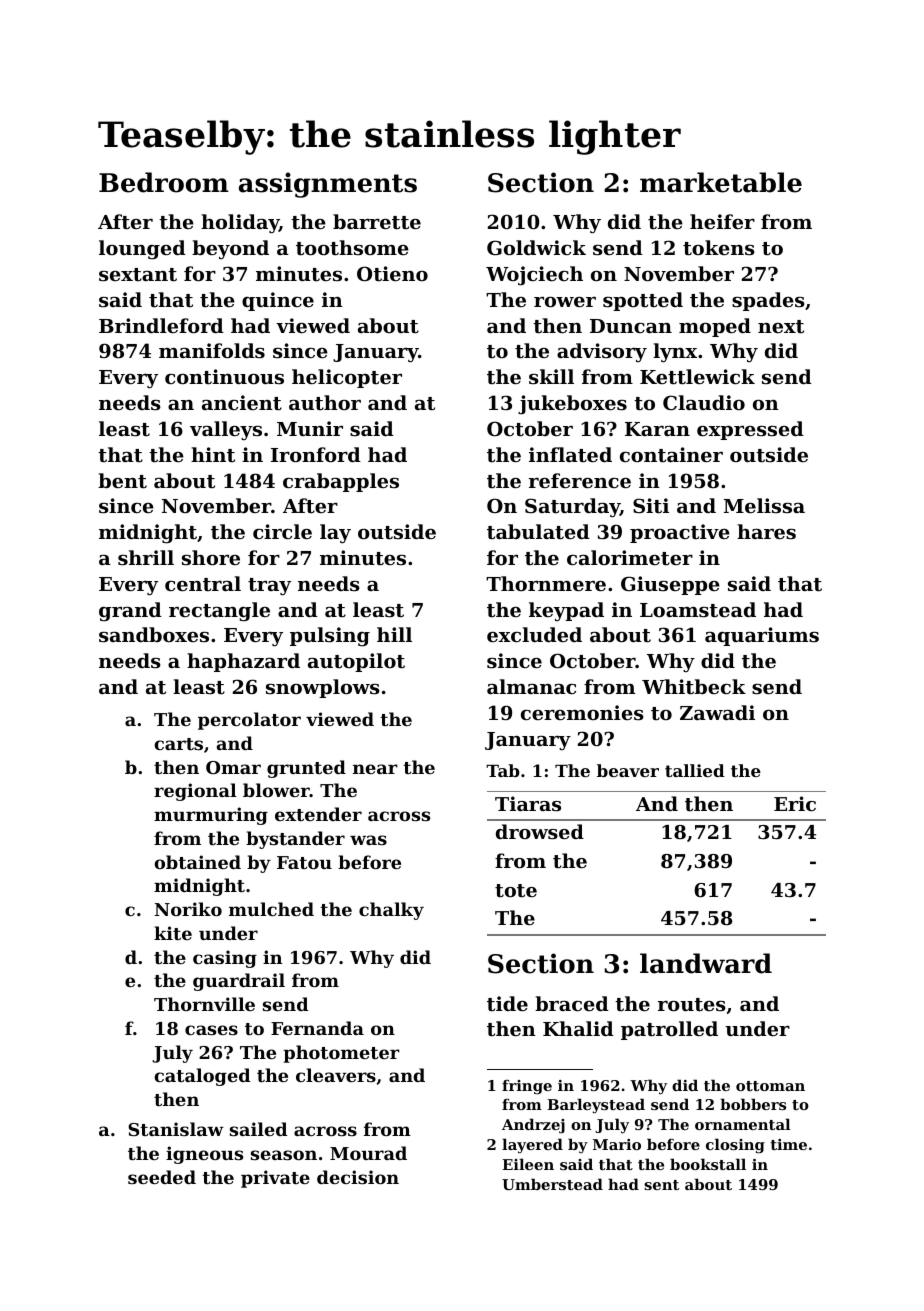  What do you see at coordinates (768, 301) in the screenshot?
I see `spades` at bounding box center [768, 301].
